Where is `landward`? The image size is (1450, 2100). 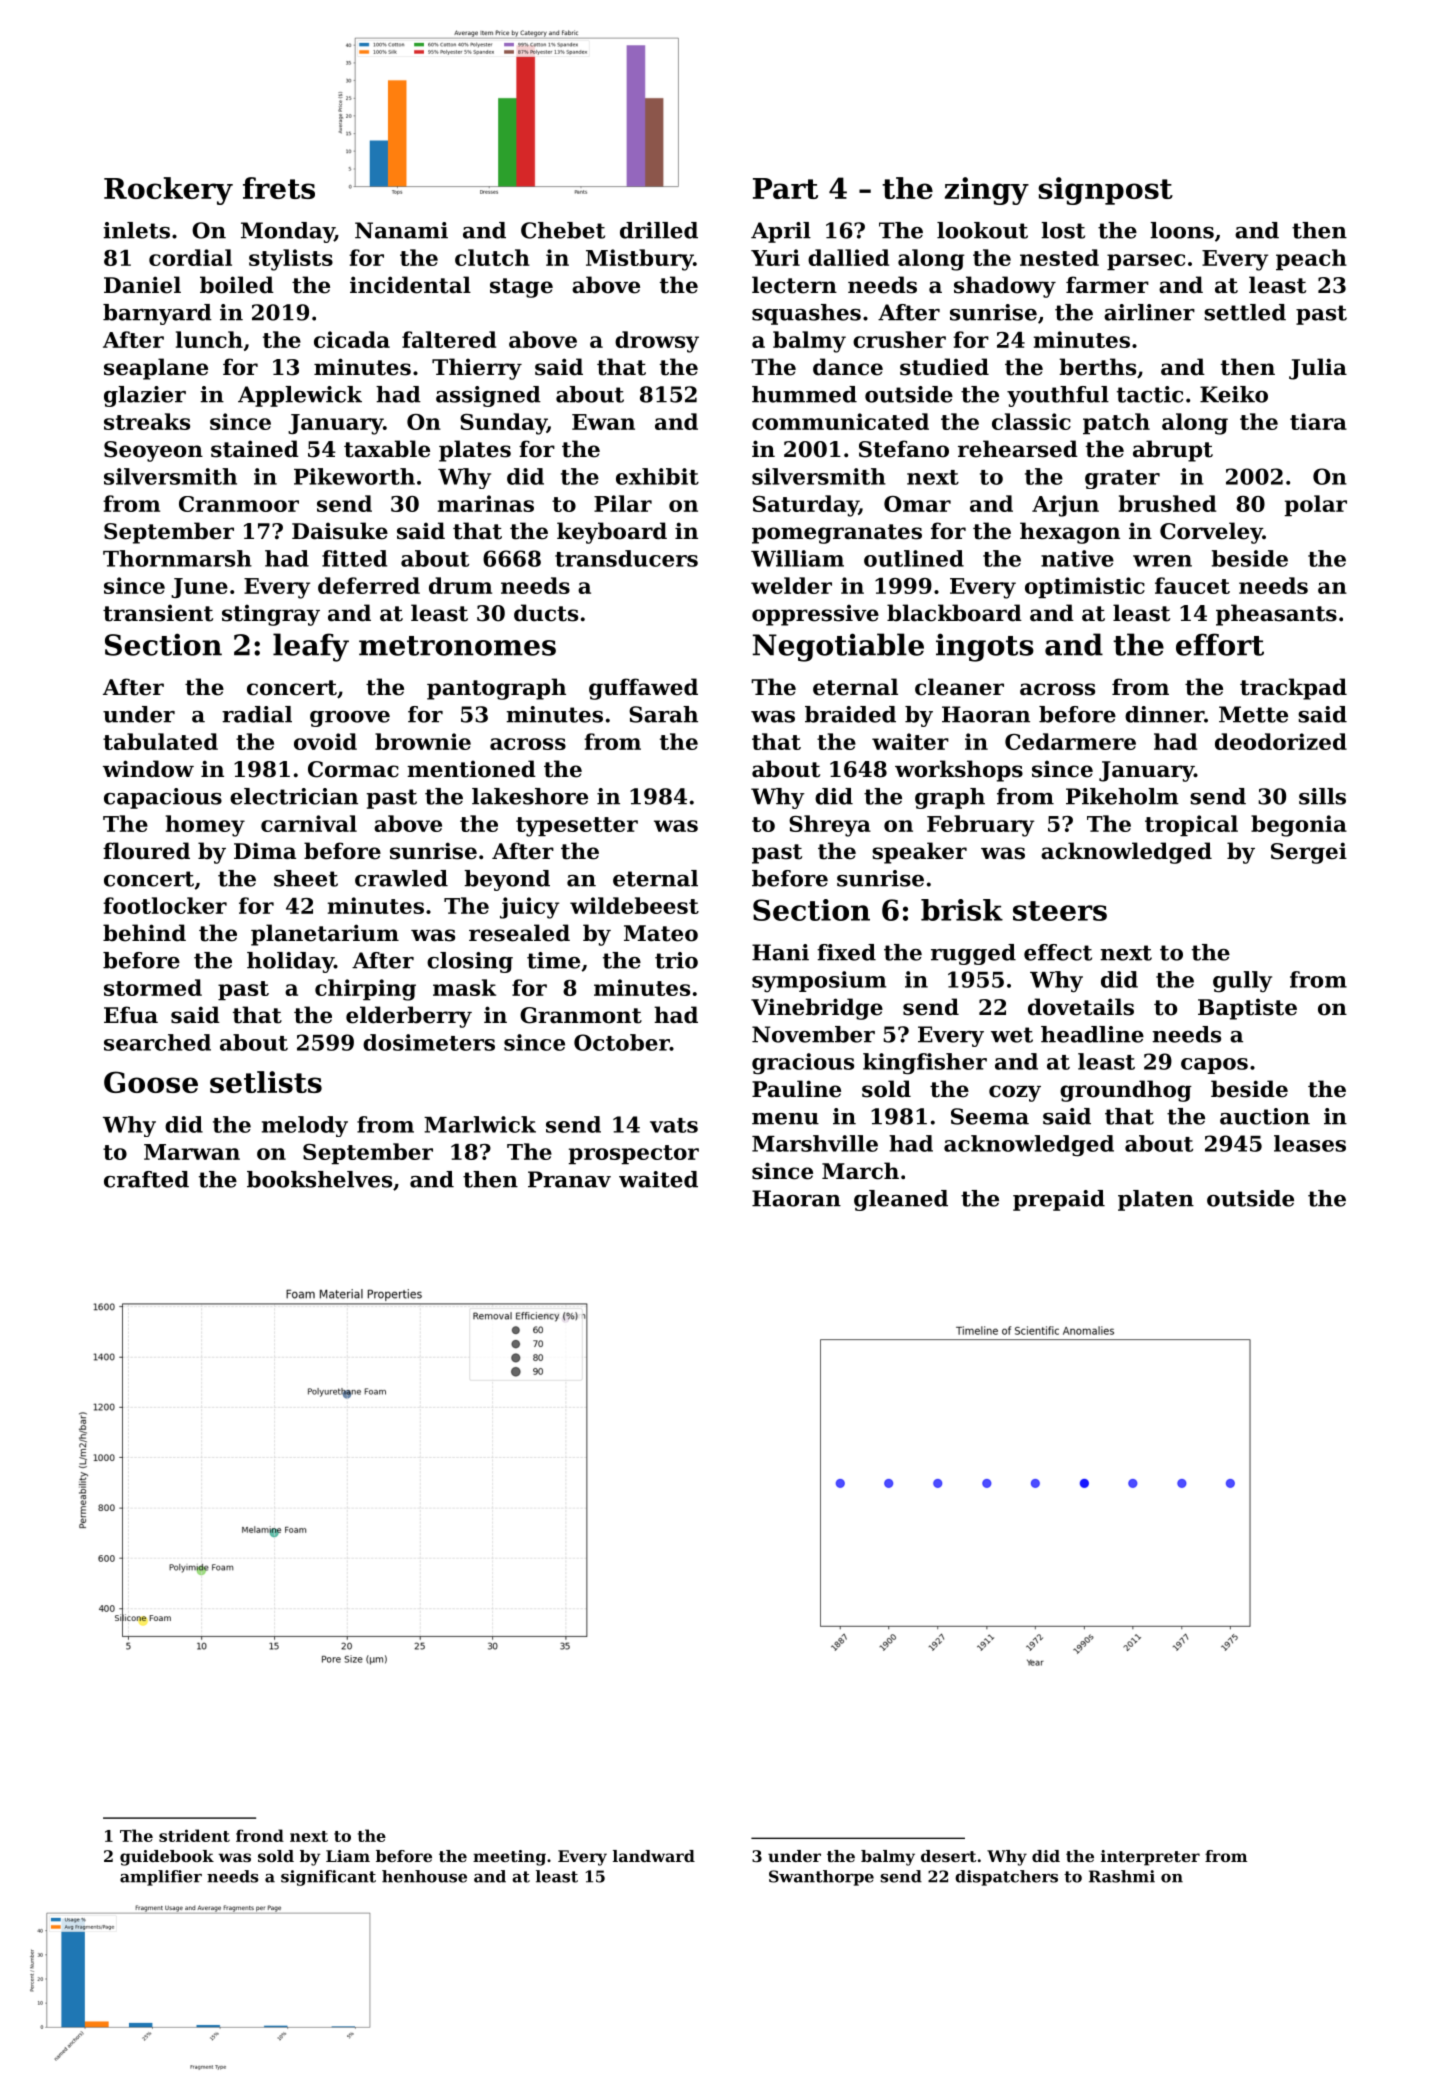 landward is located at coordinates (654, 1856).
